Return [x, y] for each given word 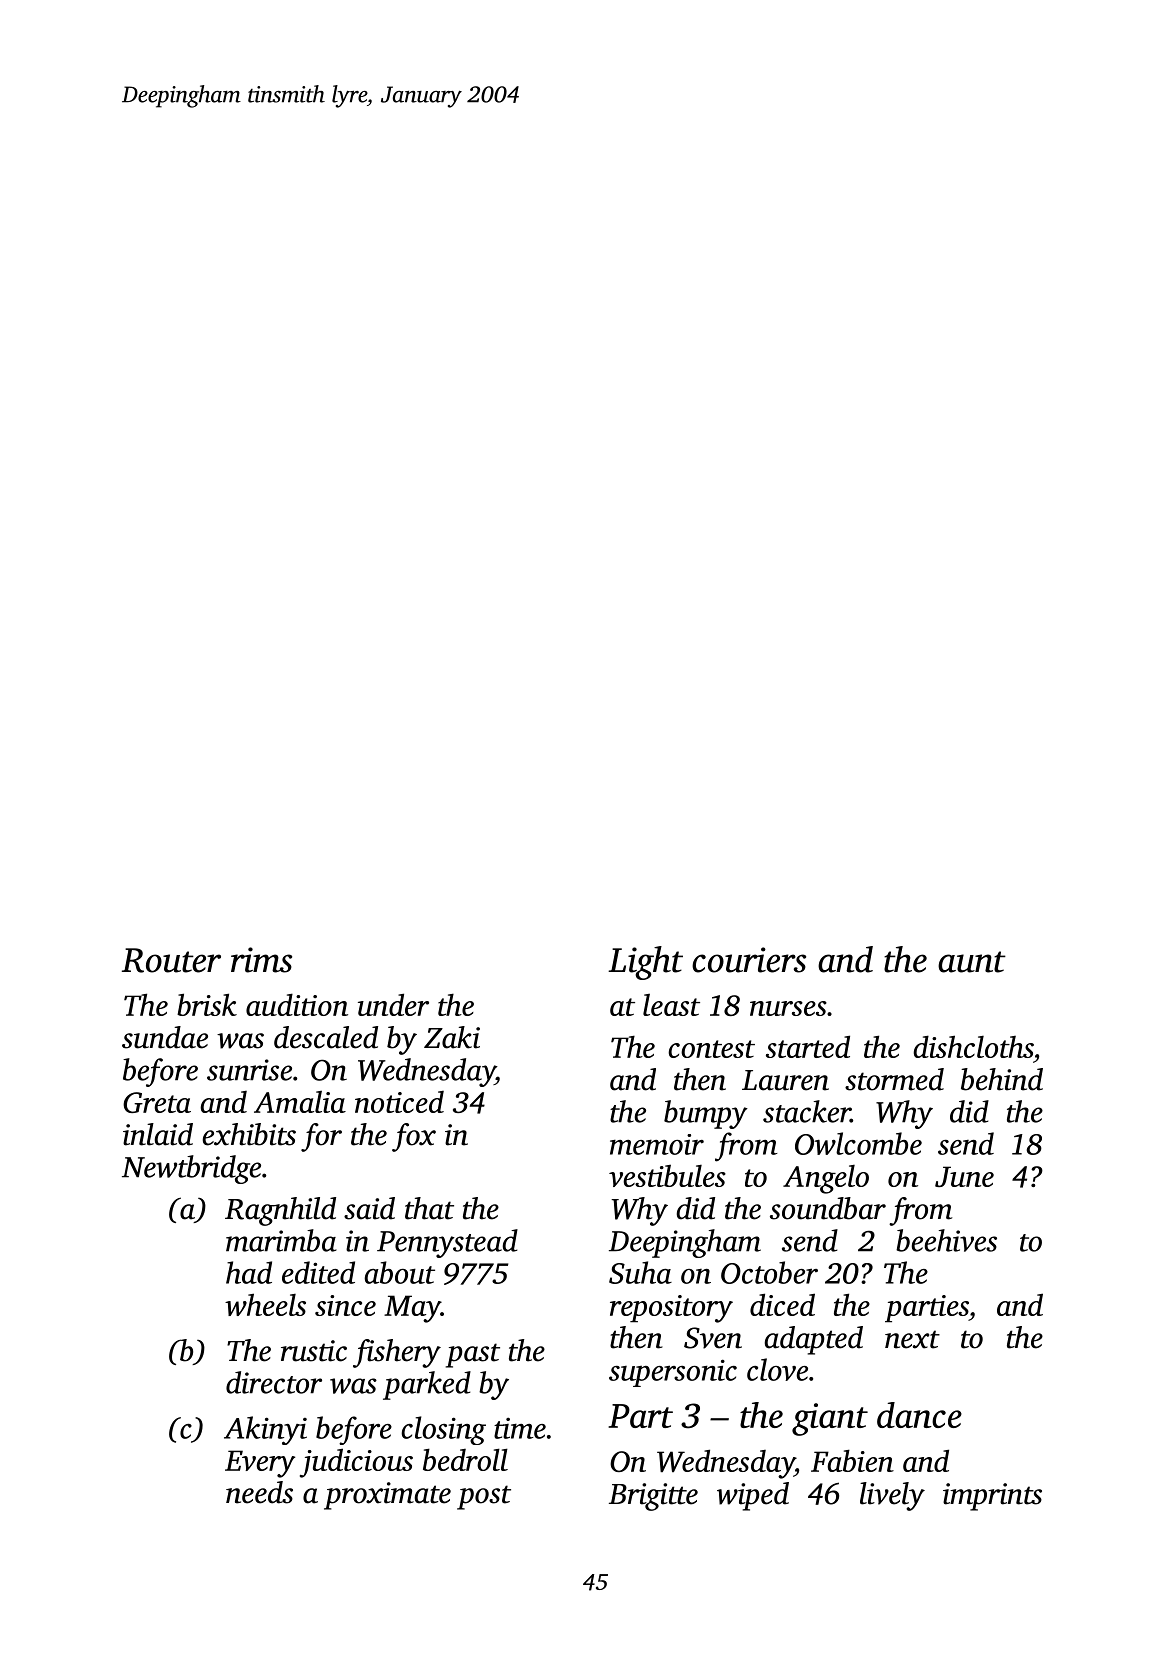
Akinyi [265, 1430]
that [429, 1208]
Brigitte [653, 1497]
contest [711, 1049]
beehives [946, 1240]
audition [297, 1004]
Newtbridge [191, 1169]
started [808, 1046]
